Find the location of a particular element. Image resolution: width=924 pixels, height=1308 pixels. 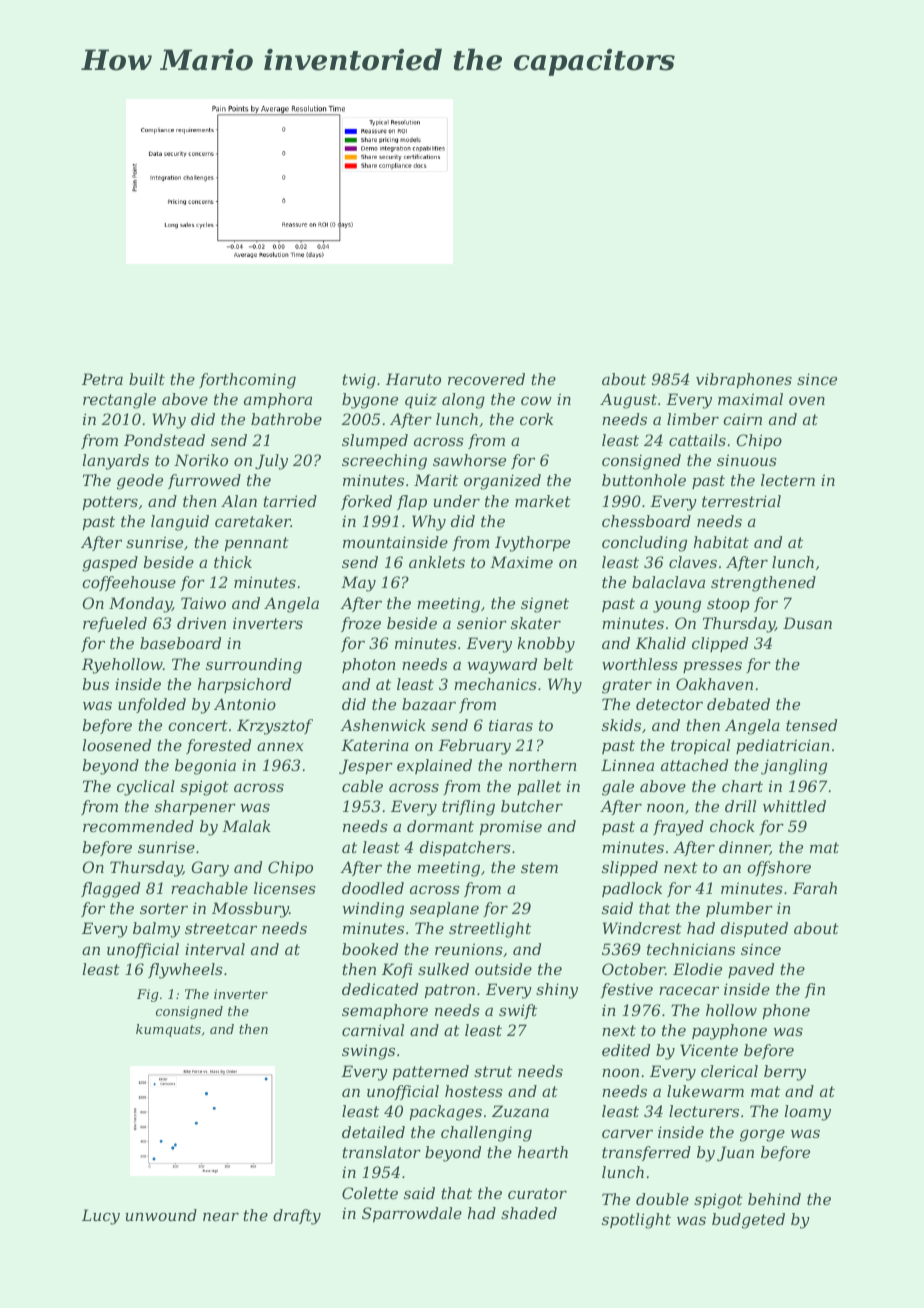

flagged is located at coordinates (110, 890).
